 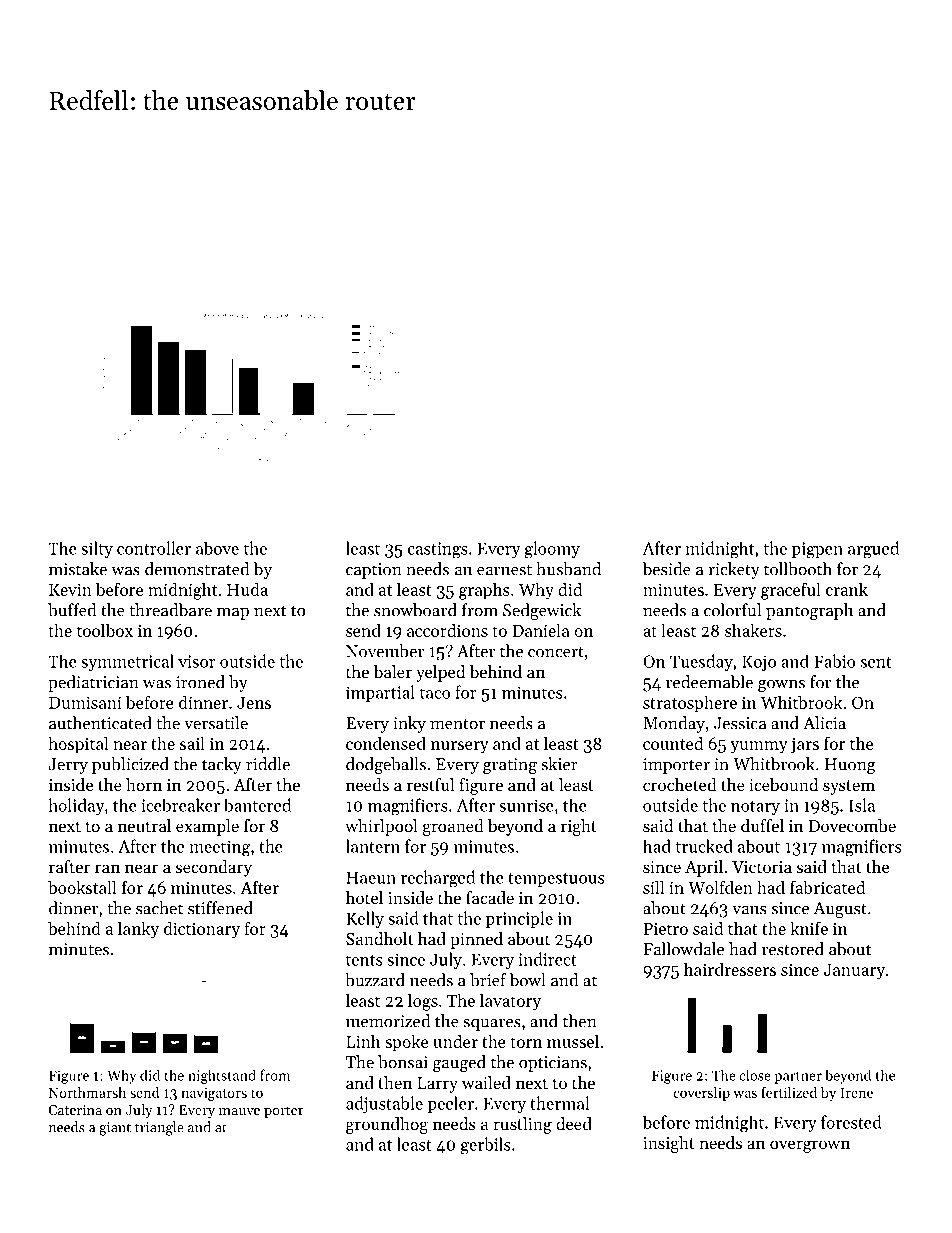 What do you see at coordinates (574, 1123) in the image?
I see `deed` at bounding box center [574, 1123].
